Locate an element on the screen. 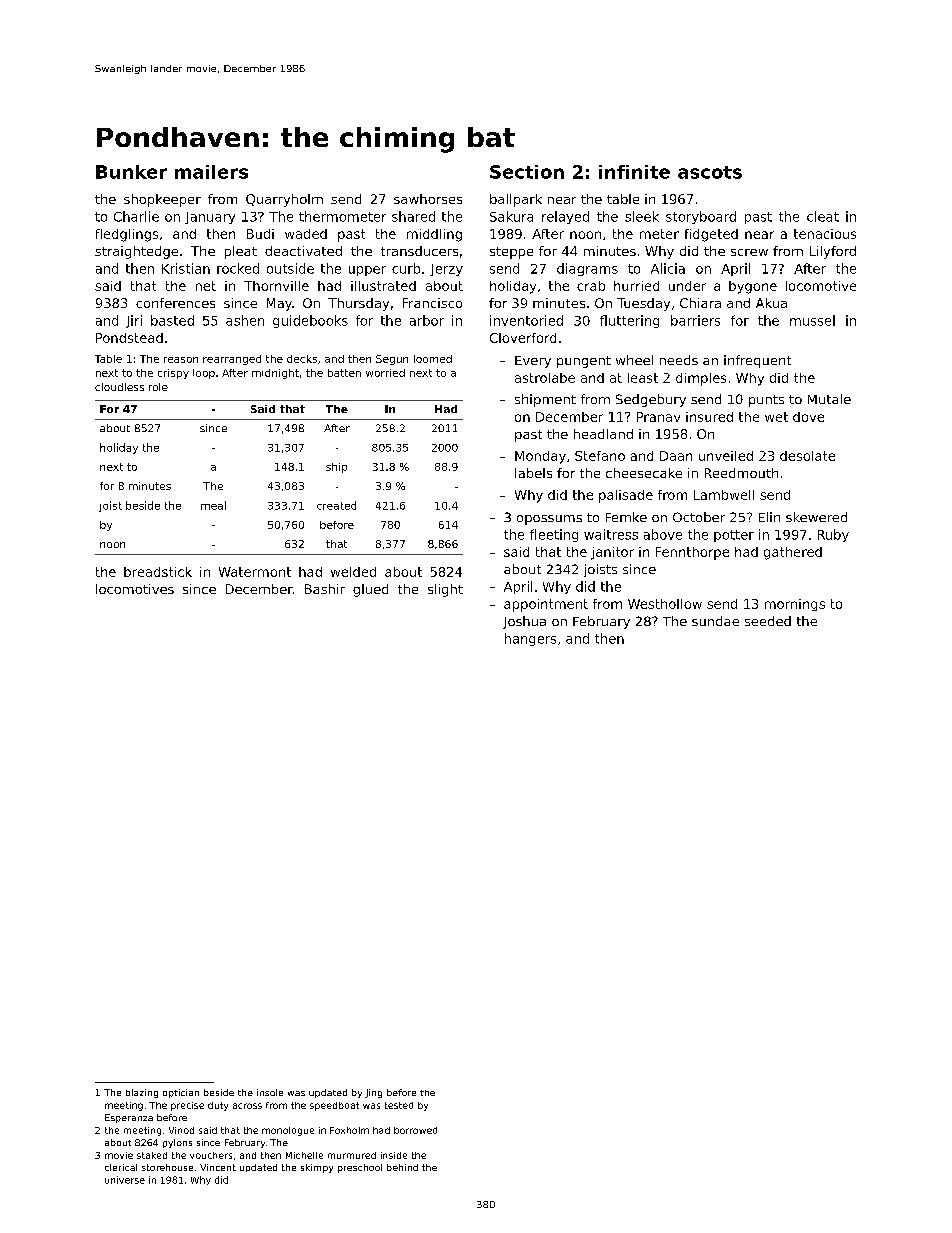 The height and width of the screenshot is (1233, 952). insole is located at coordinates (270, 1092).
